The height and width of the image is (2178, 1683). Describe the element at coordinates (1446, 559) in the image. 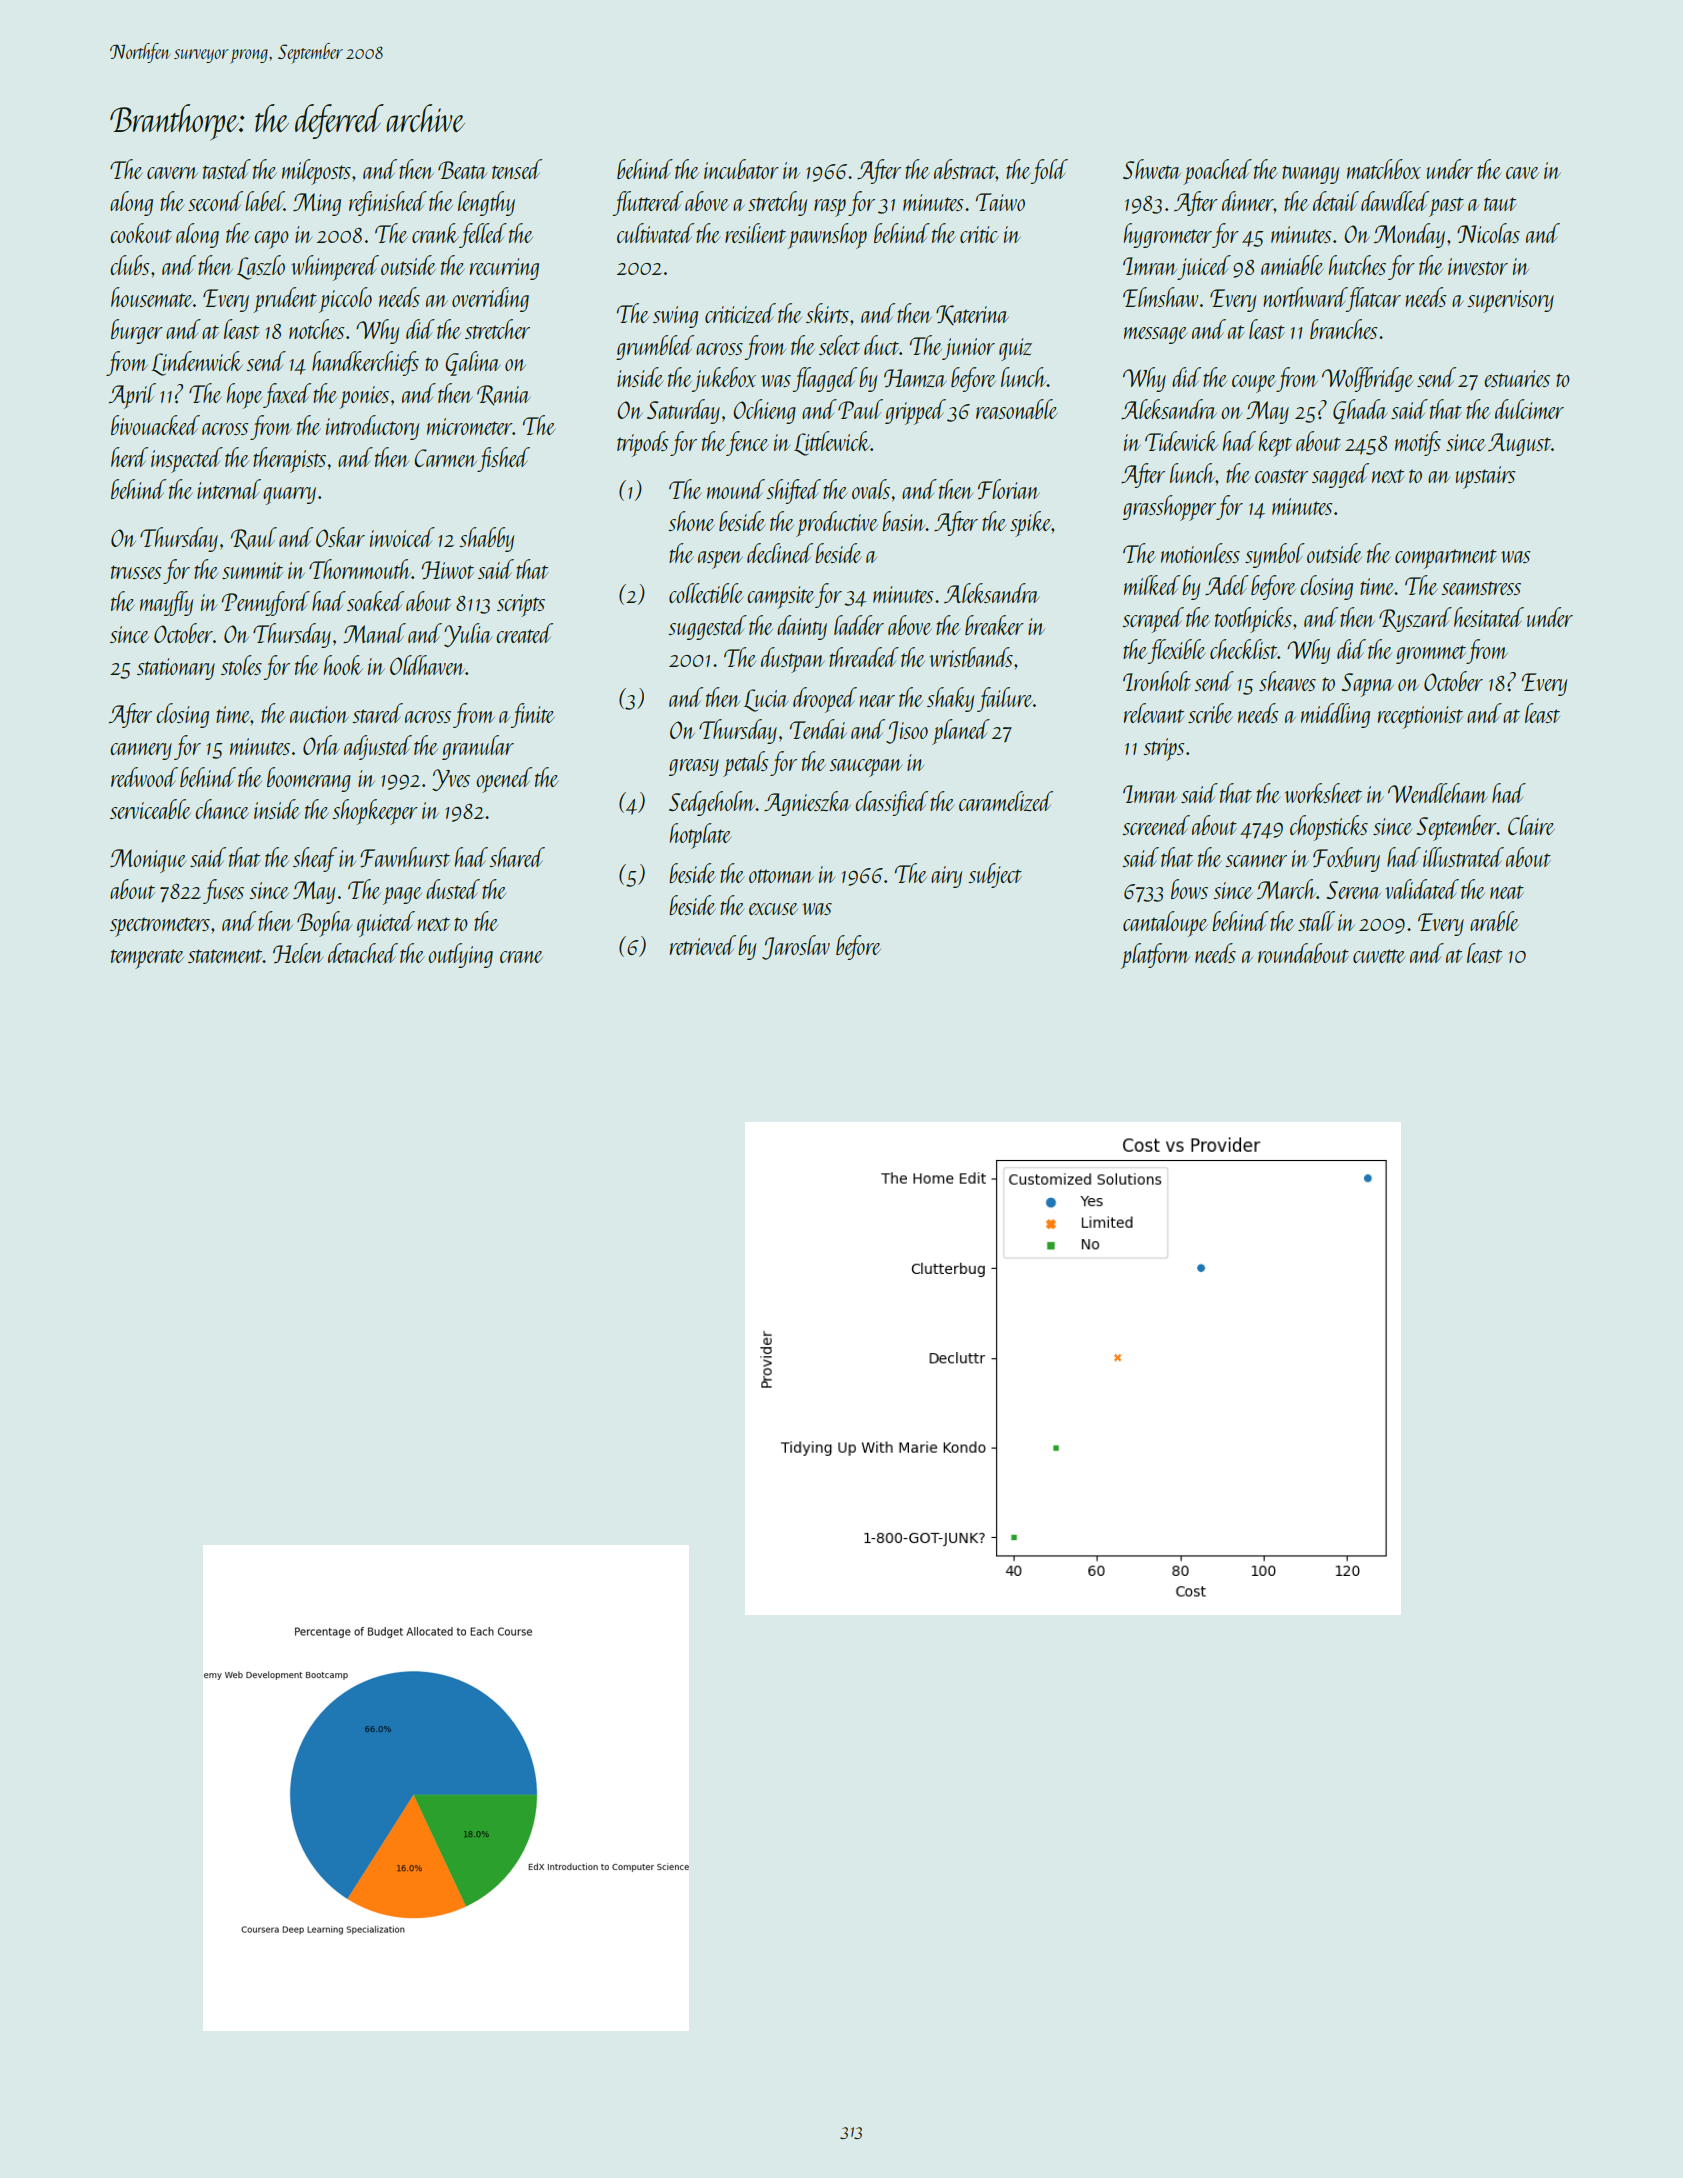

I see `compartment` at that location.
